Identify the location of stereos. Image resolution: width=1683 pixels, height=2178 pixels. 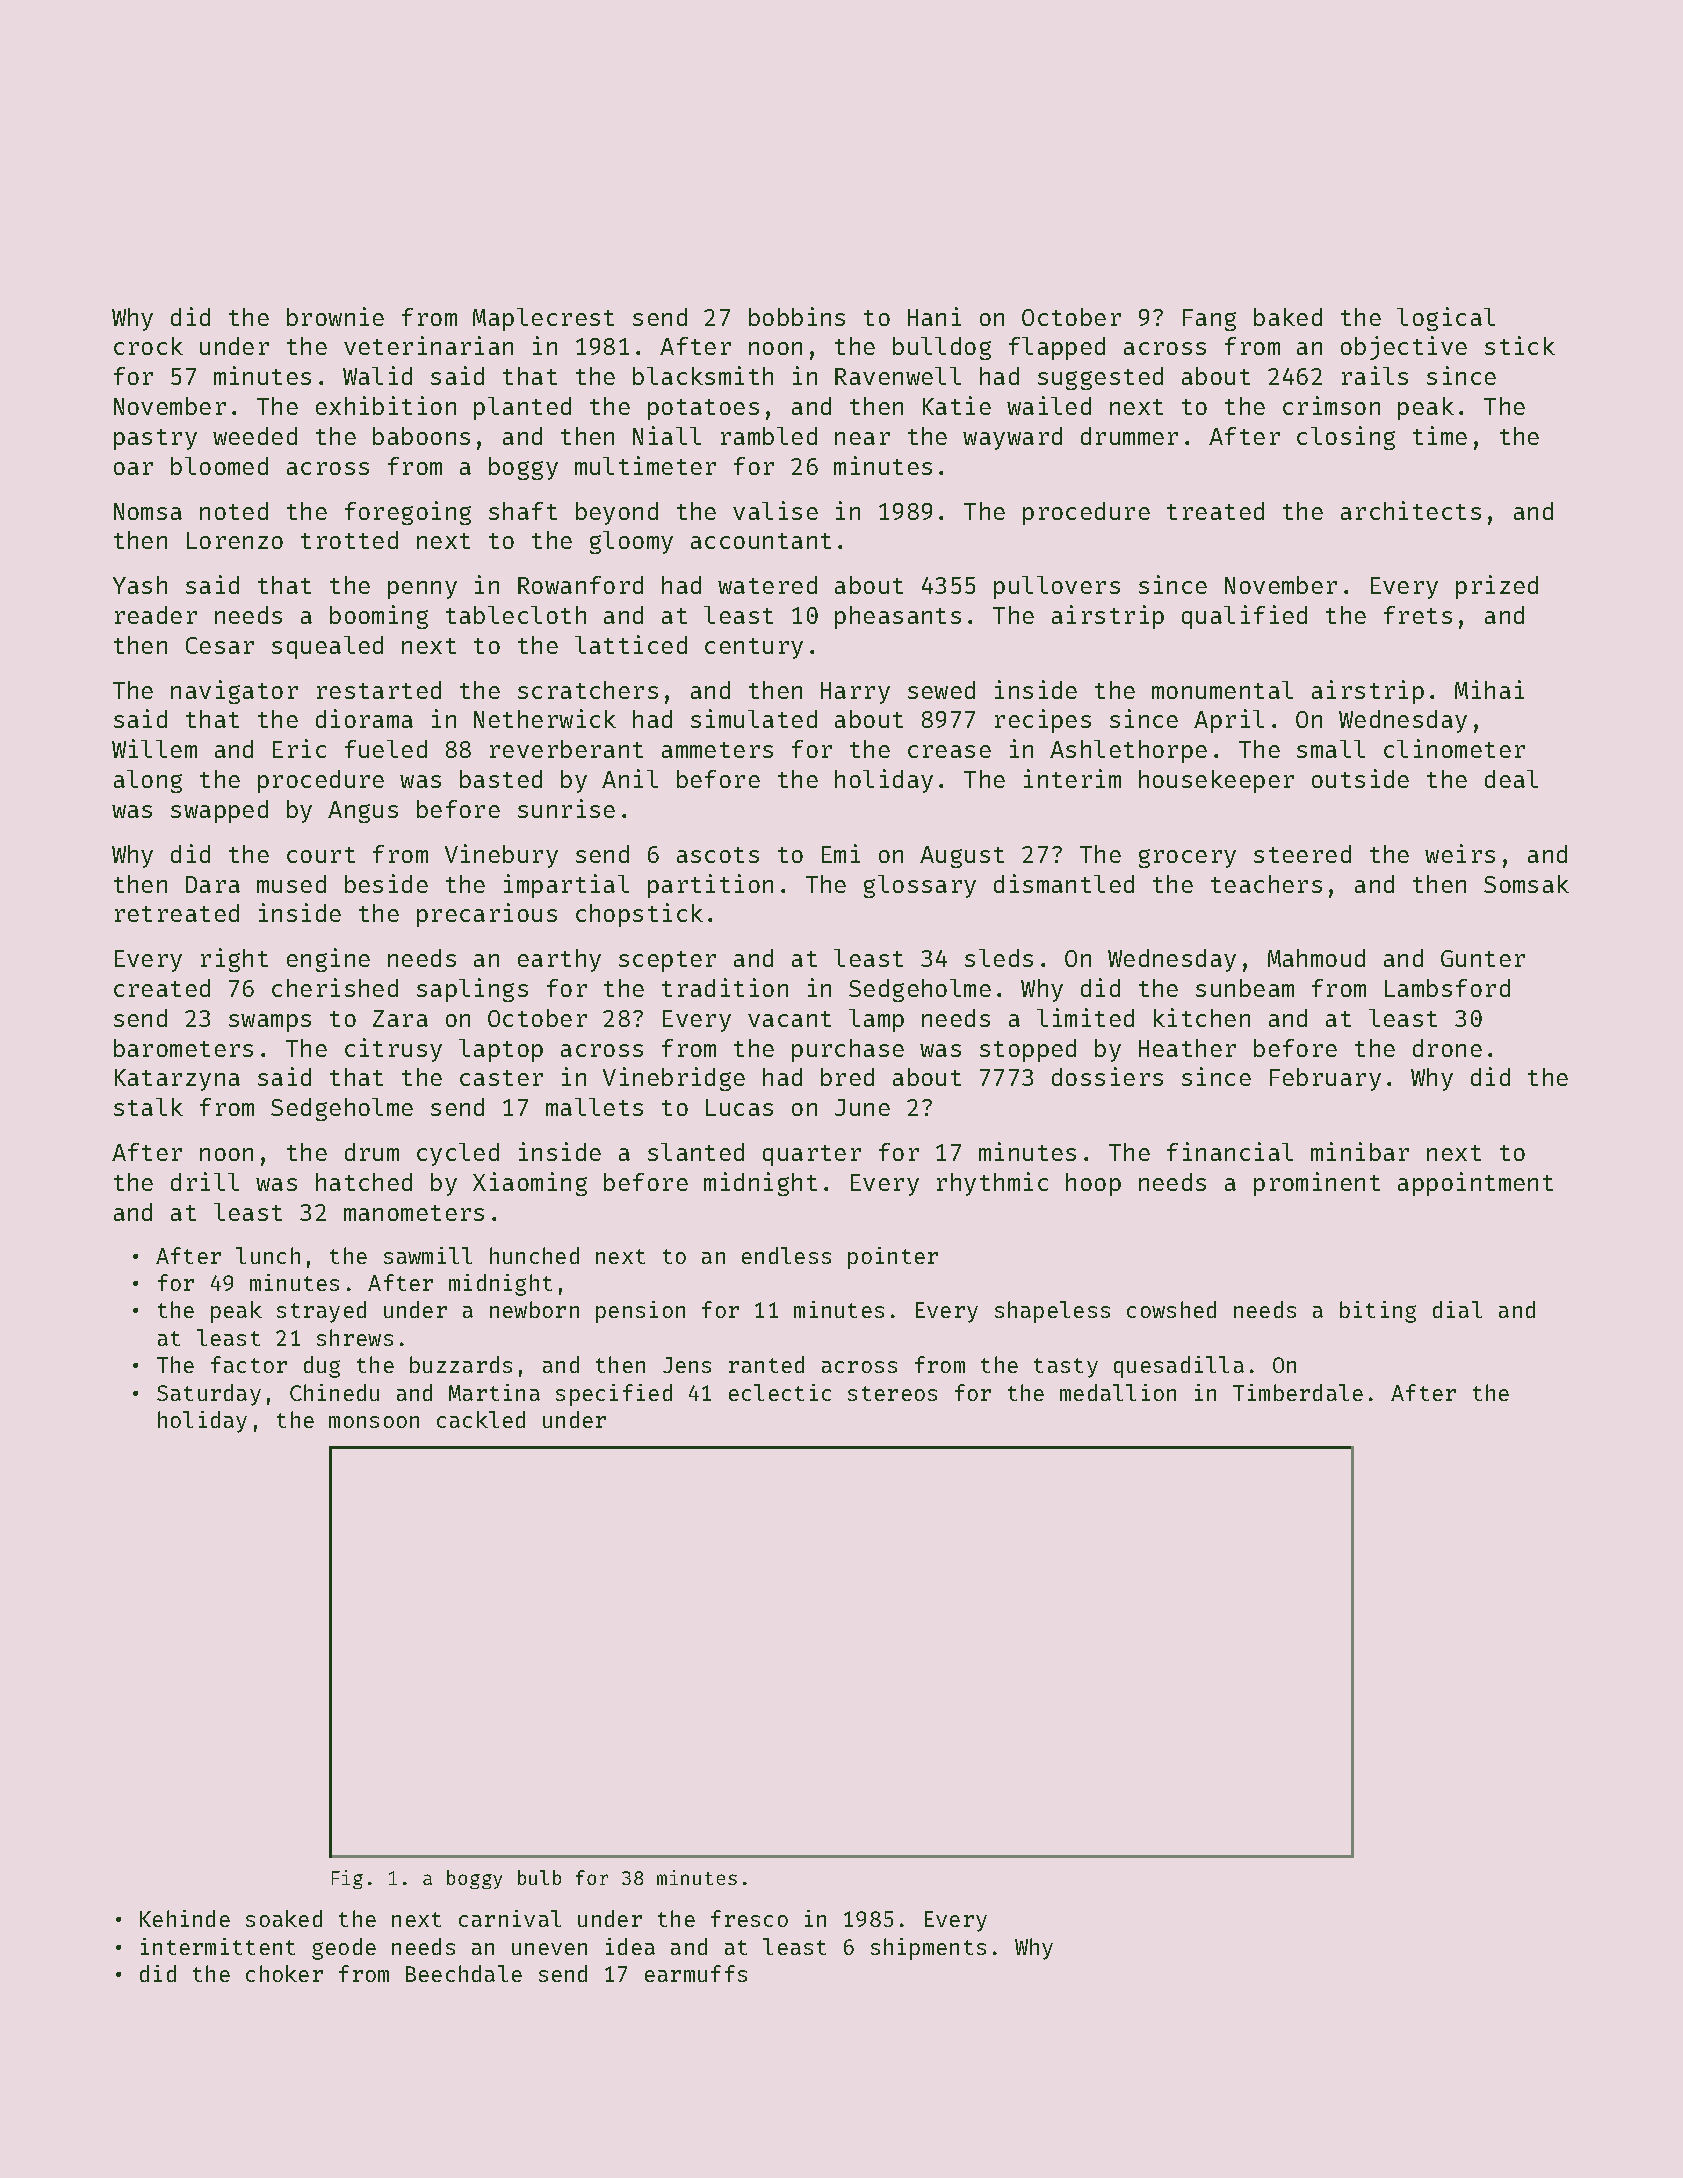
(892, 1393).
